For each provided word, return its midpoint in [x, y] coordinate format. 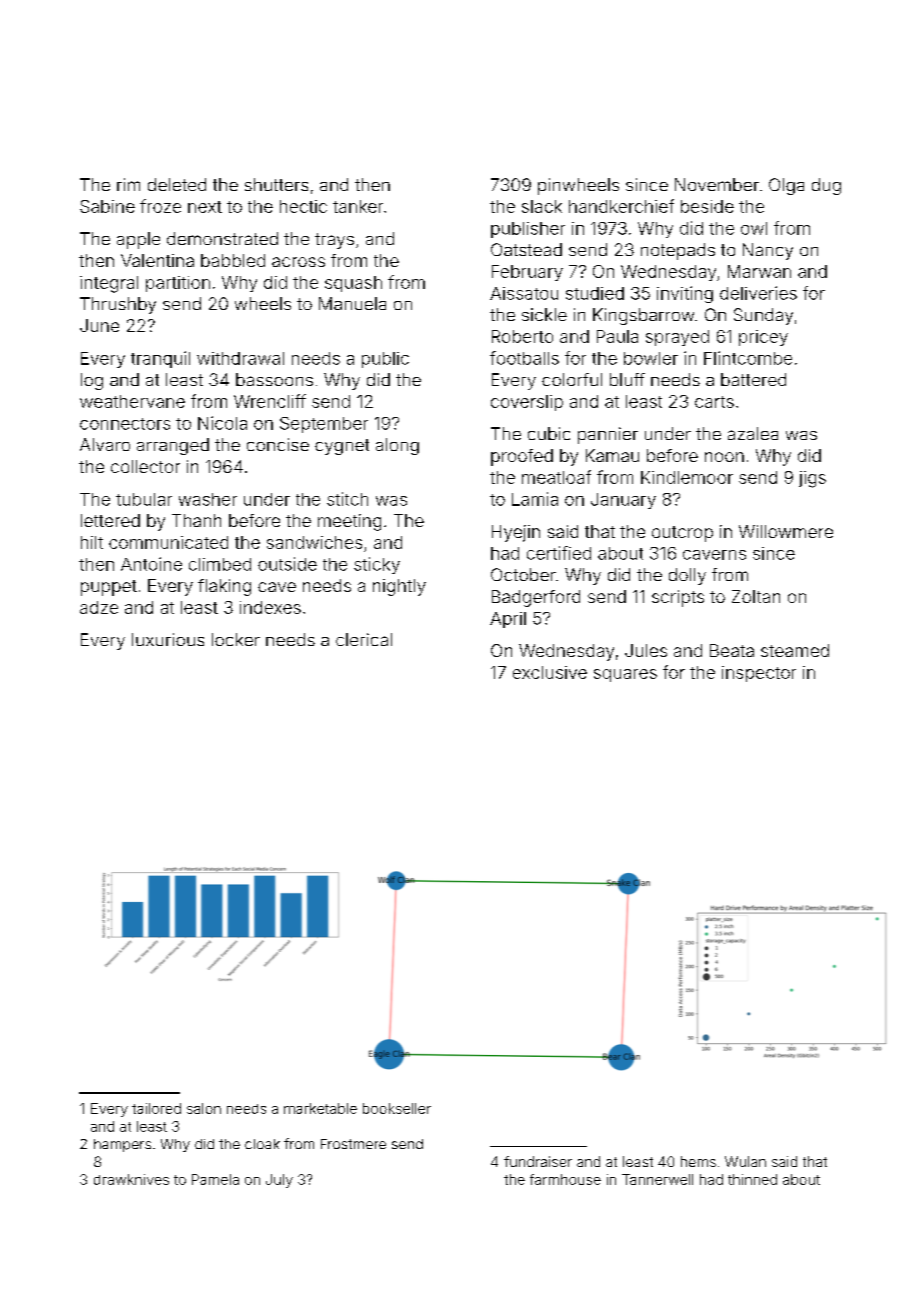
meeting [349, 522]
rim [128, 184]
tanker [358, 206]
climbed [220, 564]
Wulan [745, 1161]
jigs [812, 479]
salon [204, 1108]
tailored [156, 1108]
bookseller [397, 1108]
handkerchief [621, 206]
